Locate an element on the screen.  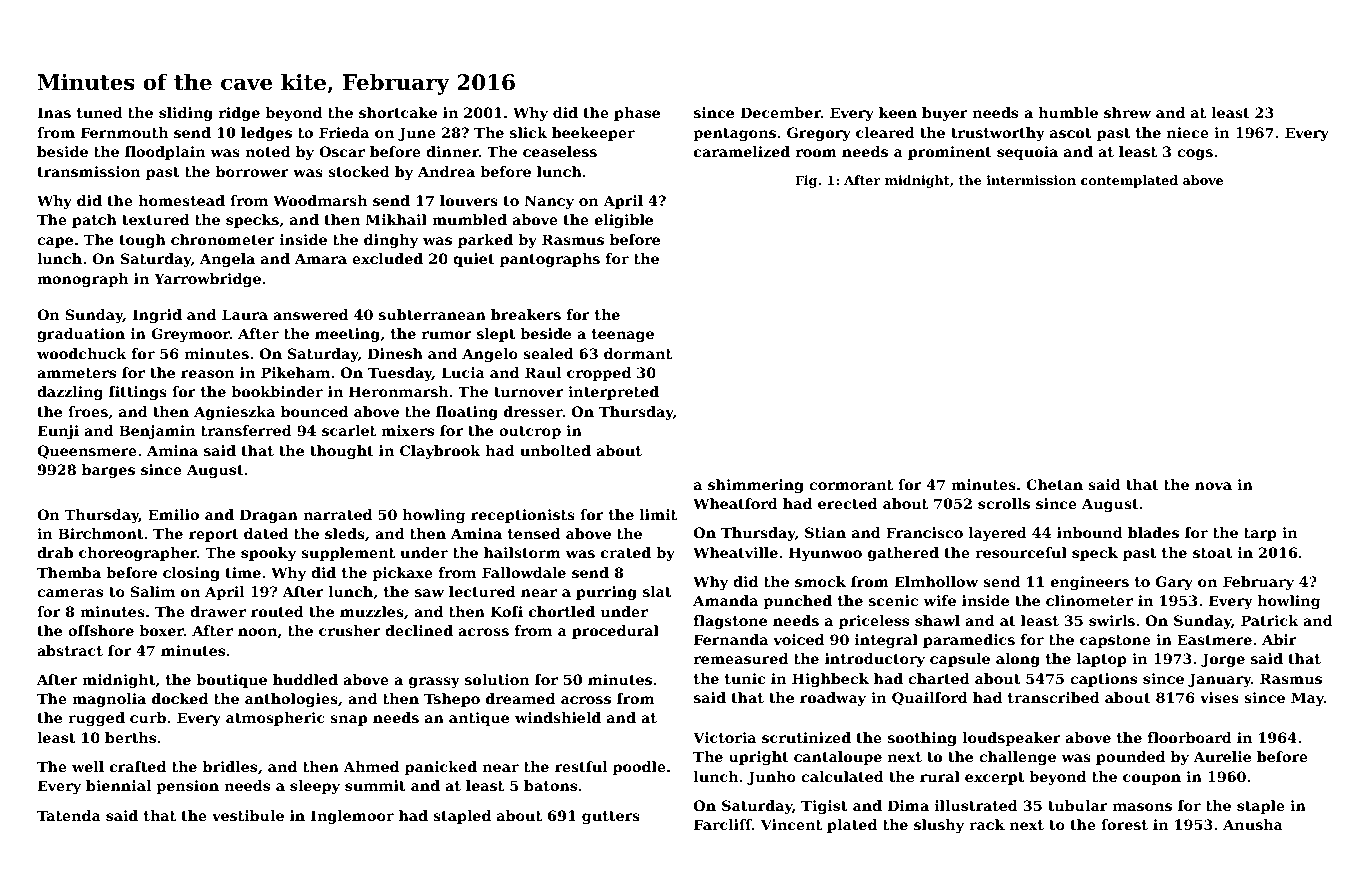
phase is located at coordinates (637, 114).
